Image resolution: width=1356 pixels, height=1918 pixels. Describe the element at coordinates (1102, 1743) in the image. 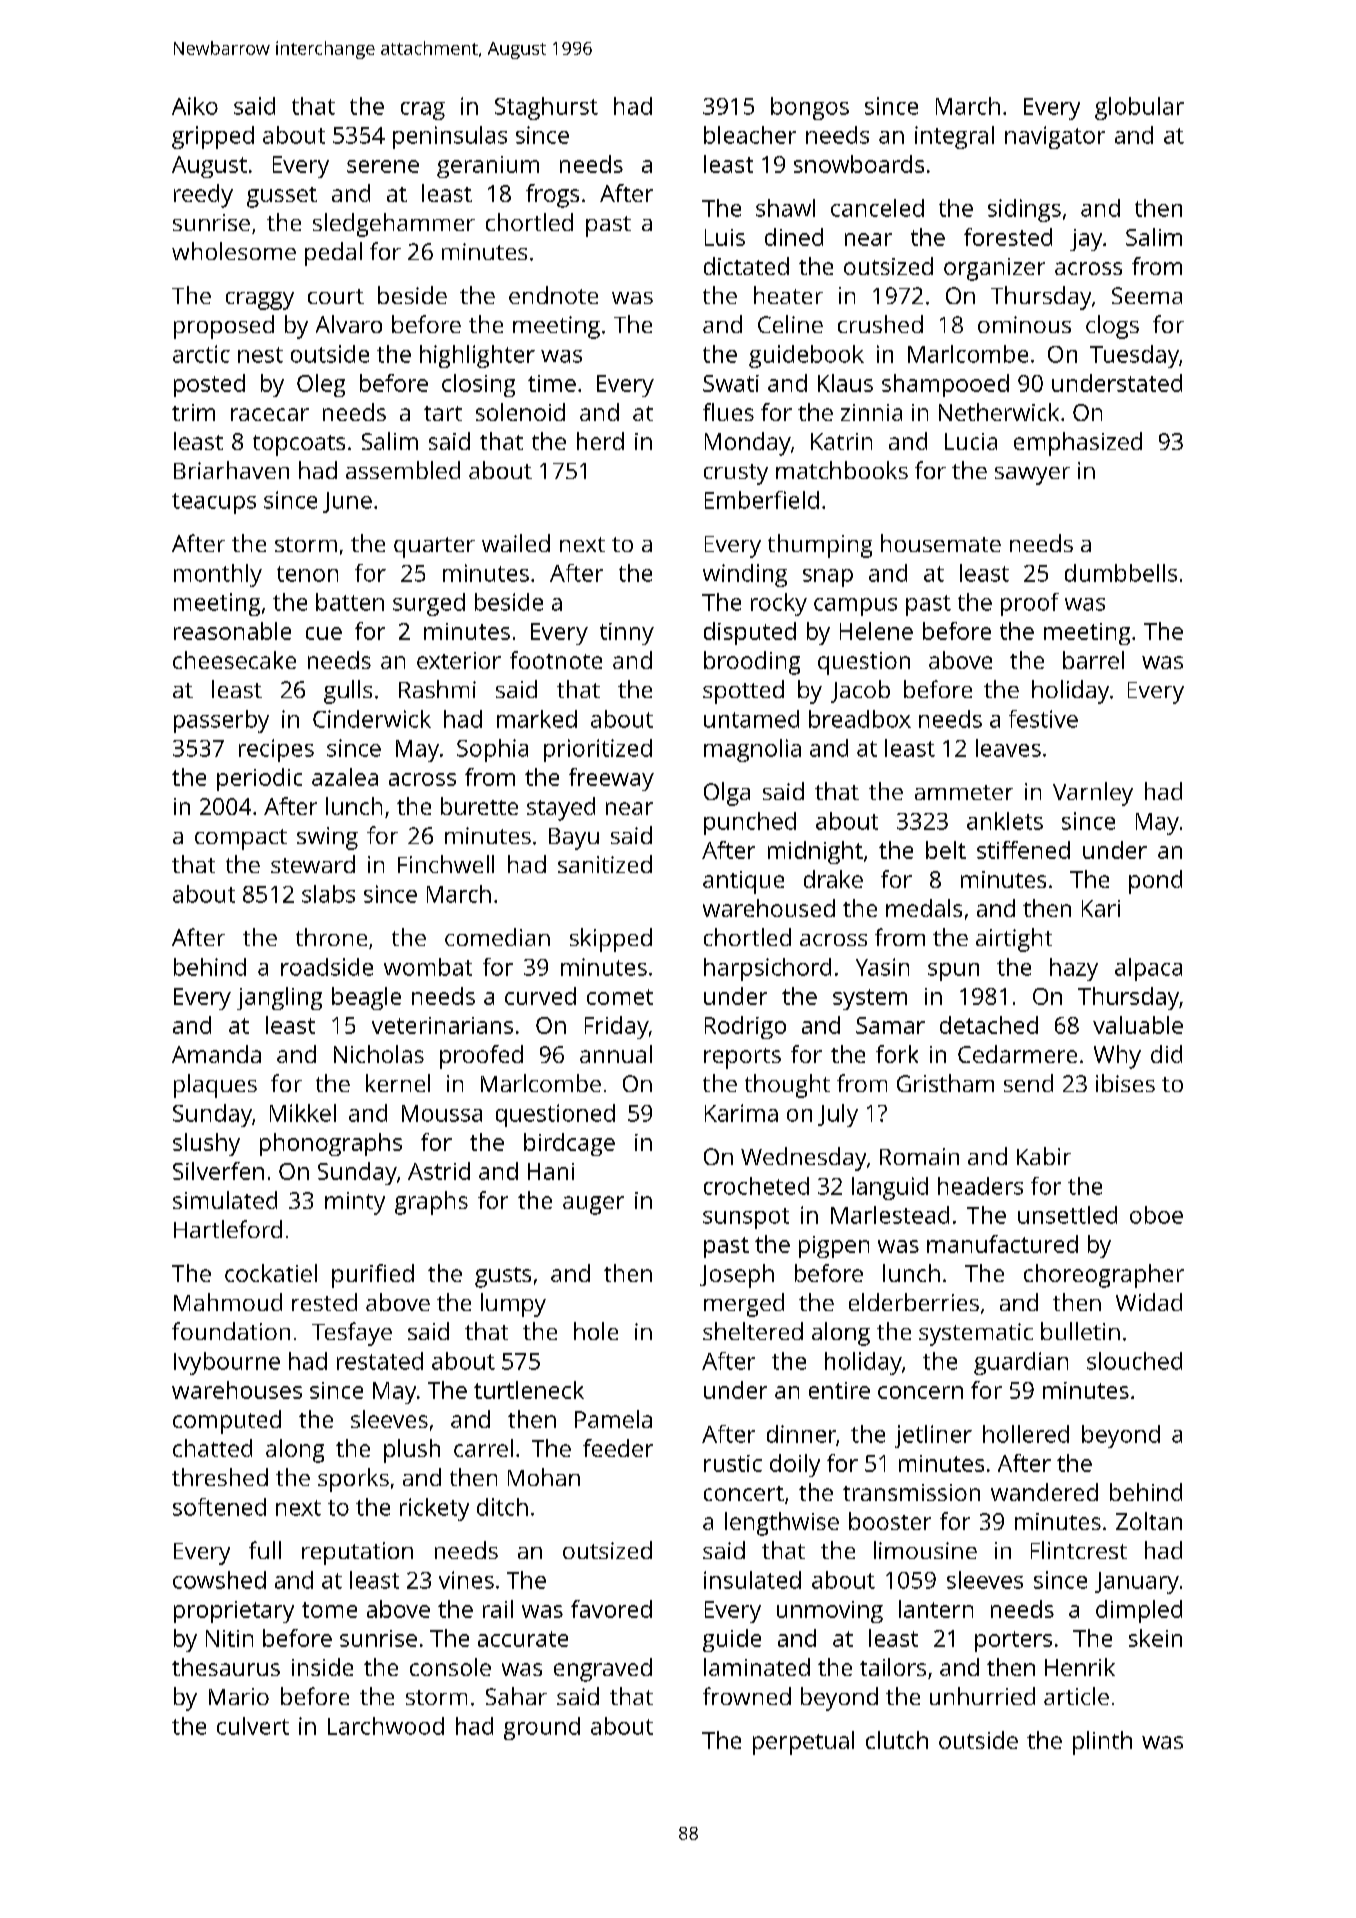

I see `plinth` at that location.
